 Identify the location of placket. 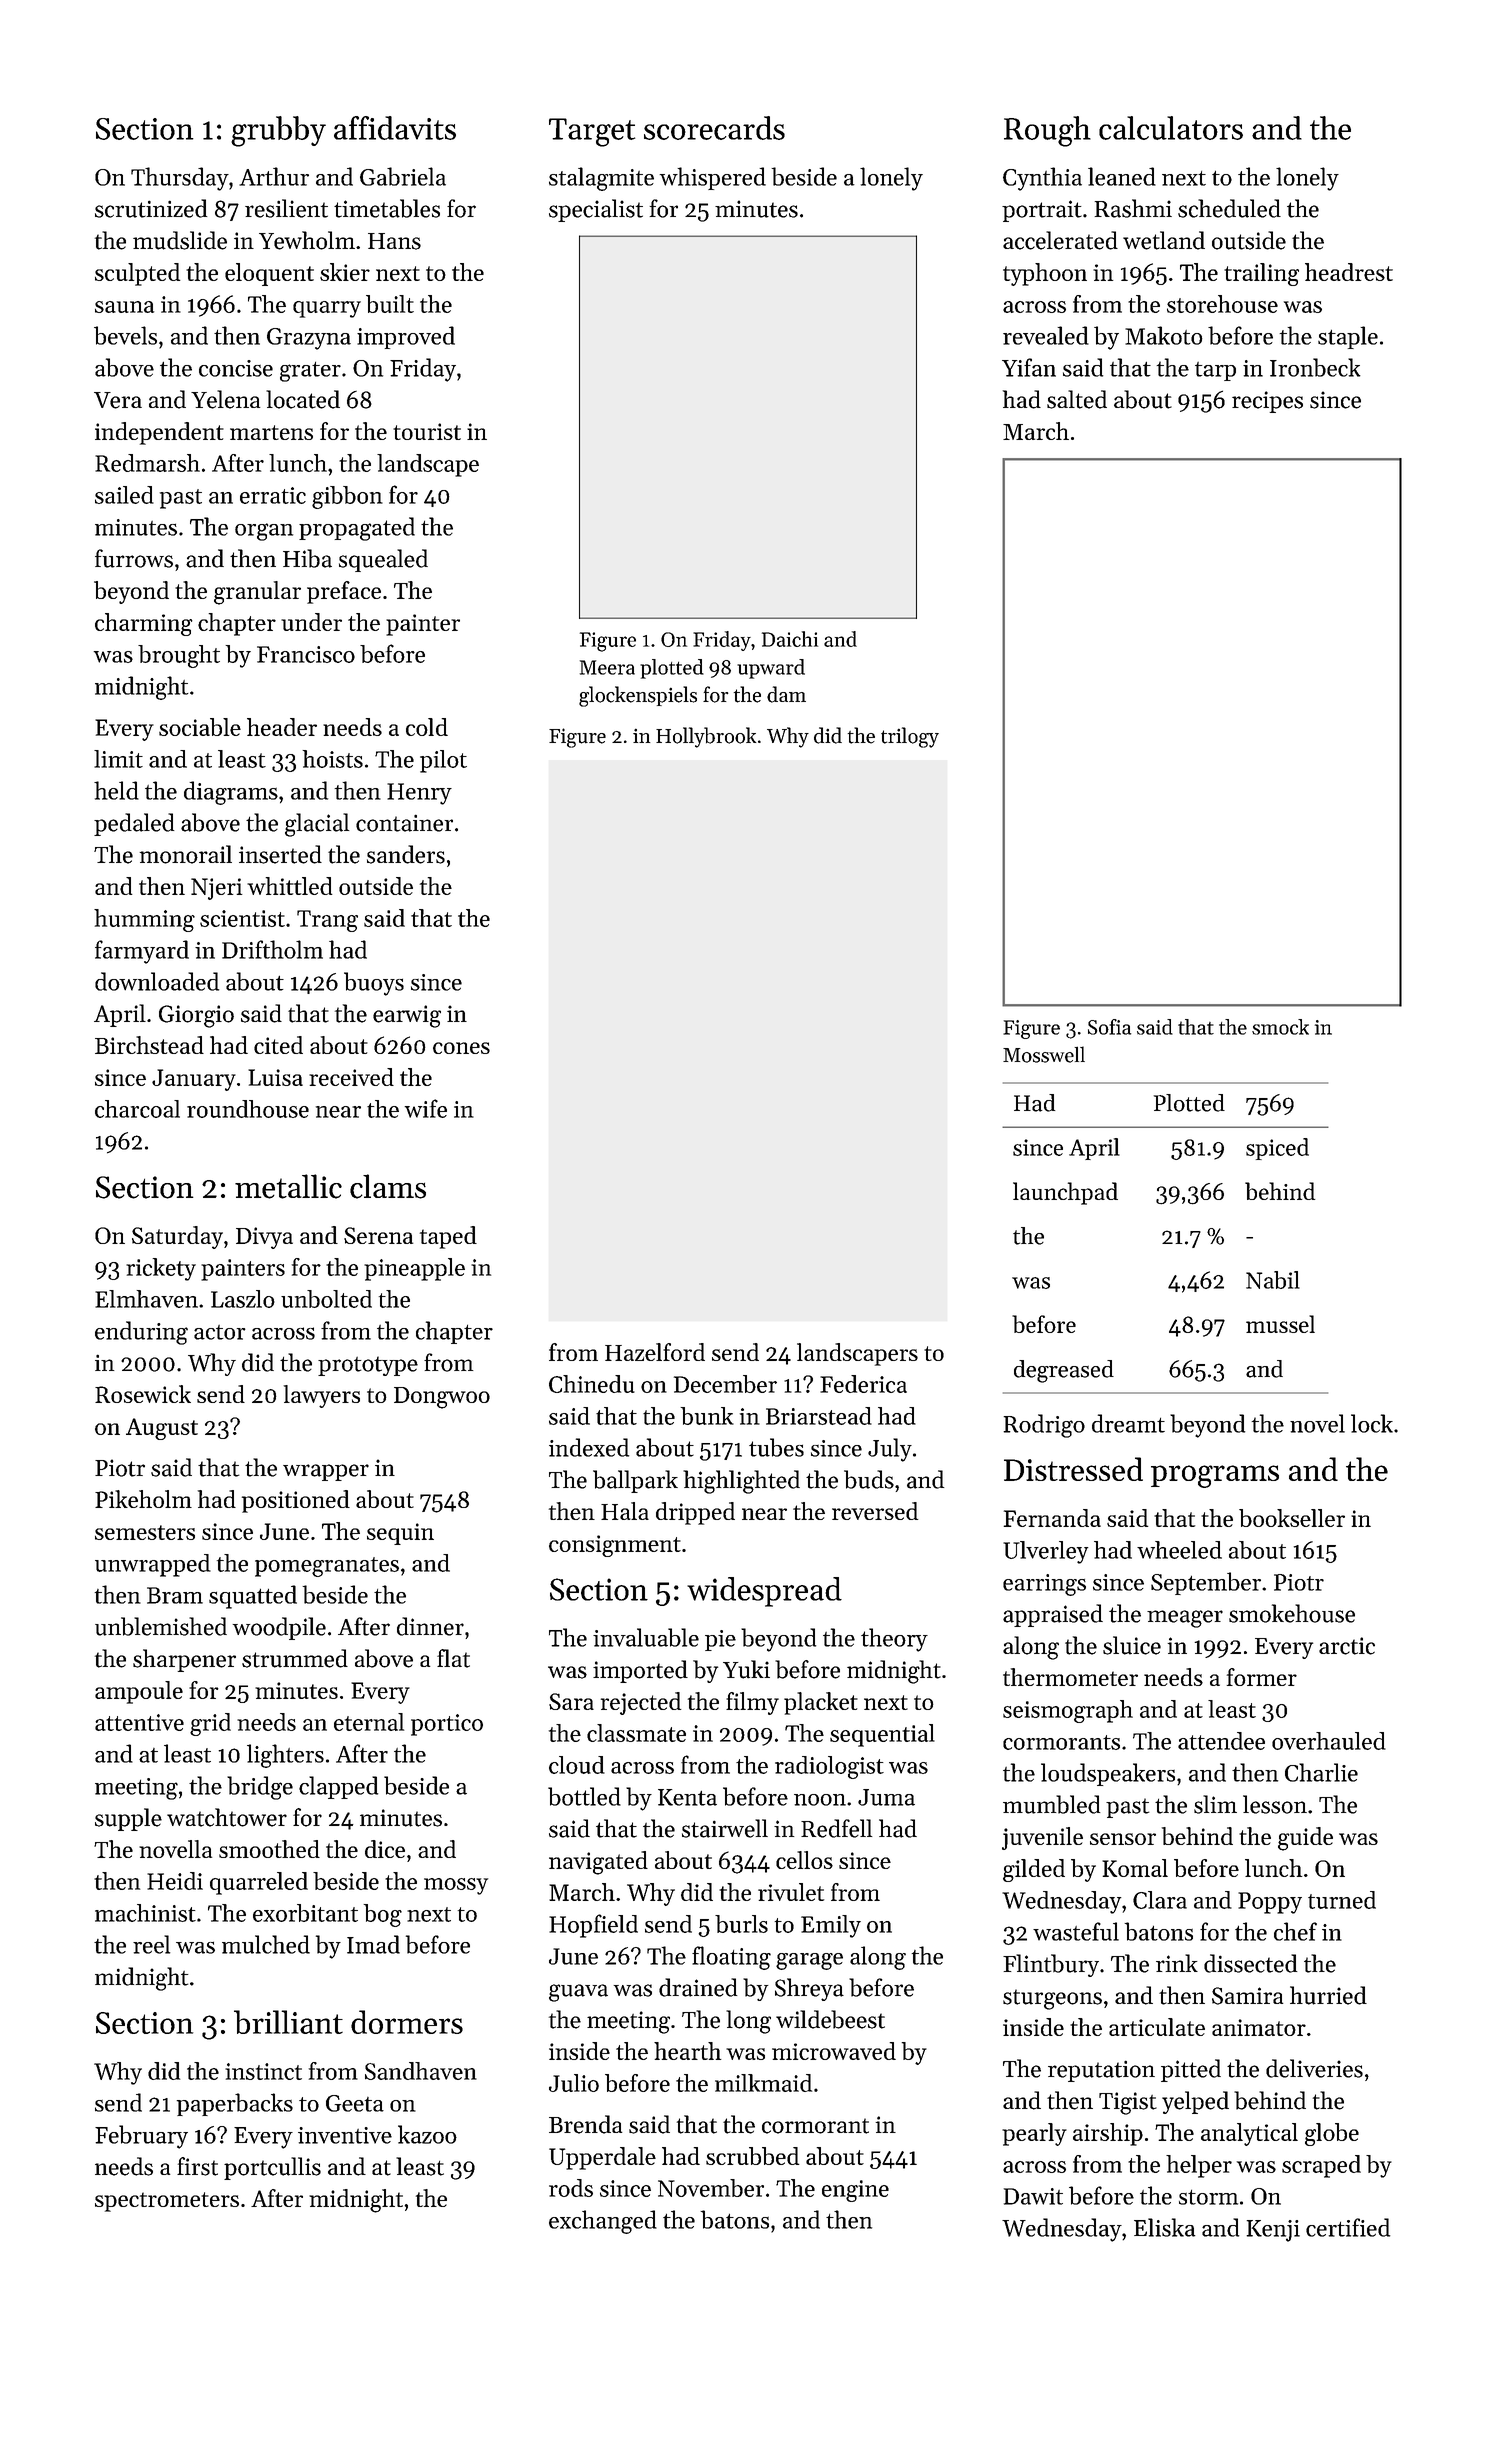
(821, 1703).
